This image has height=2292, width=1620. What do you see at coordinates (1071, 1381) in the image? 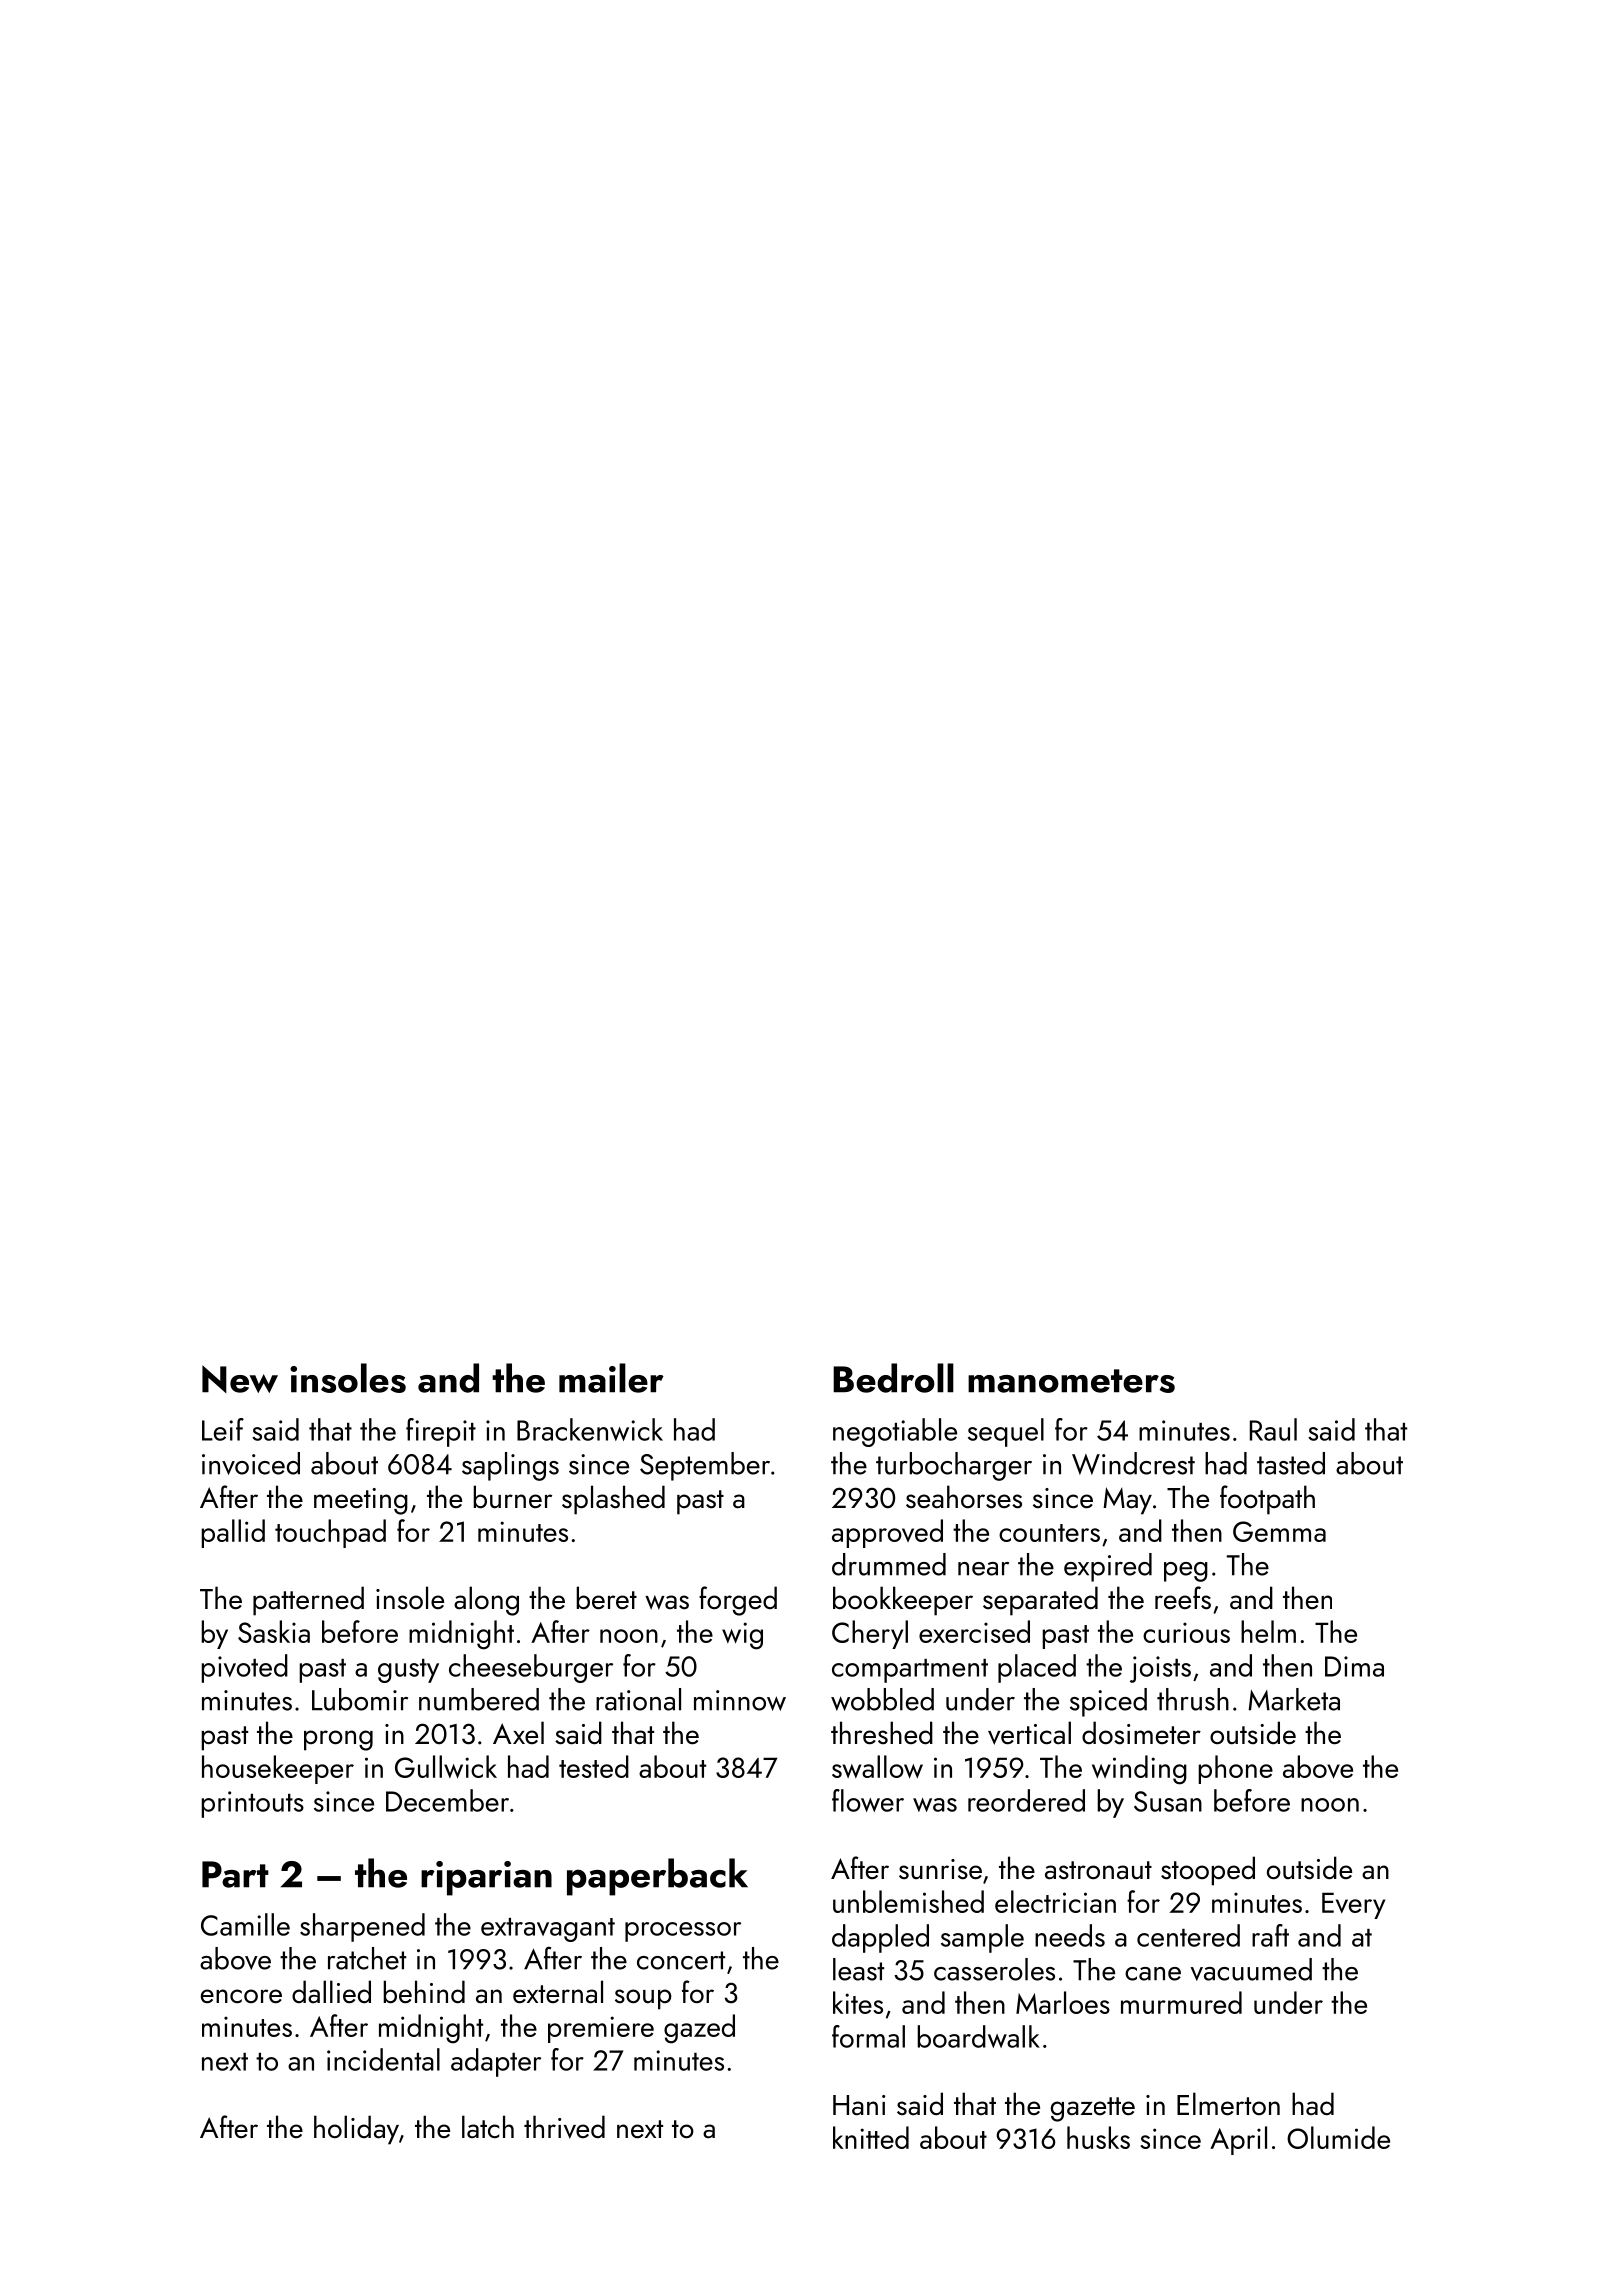
I see `manometers` at bounding box center [1071, 1381].
